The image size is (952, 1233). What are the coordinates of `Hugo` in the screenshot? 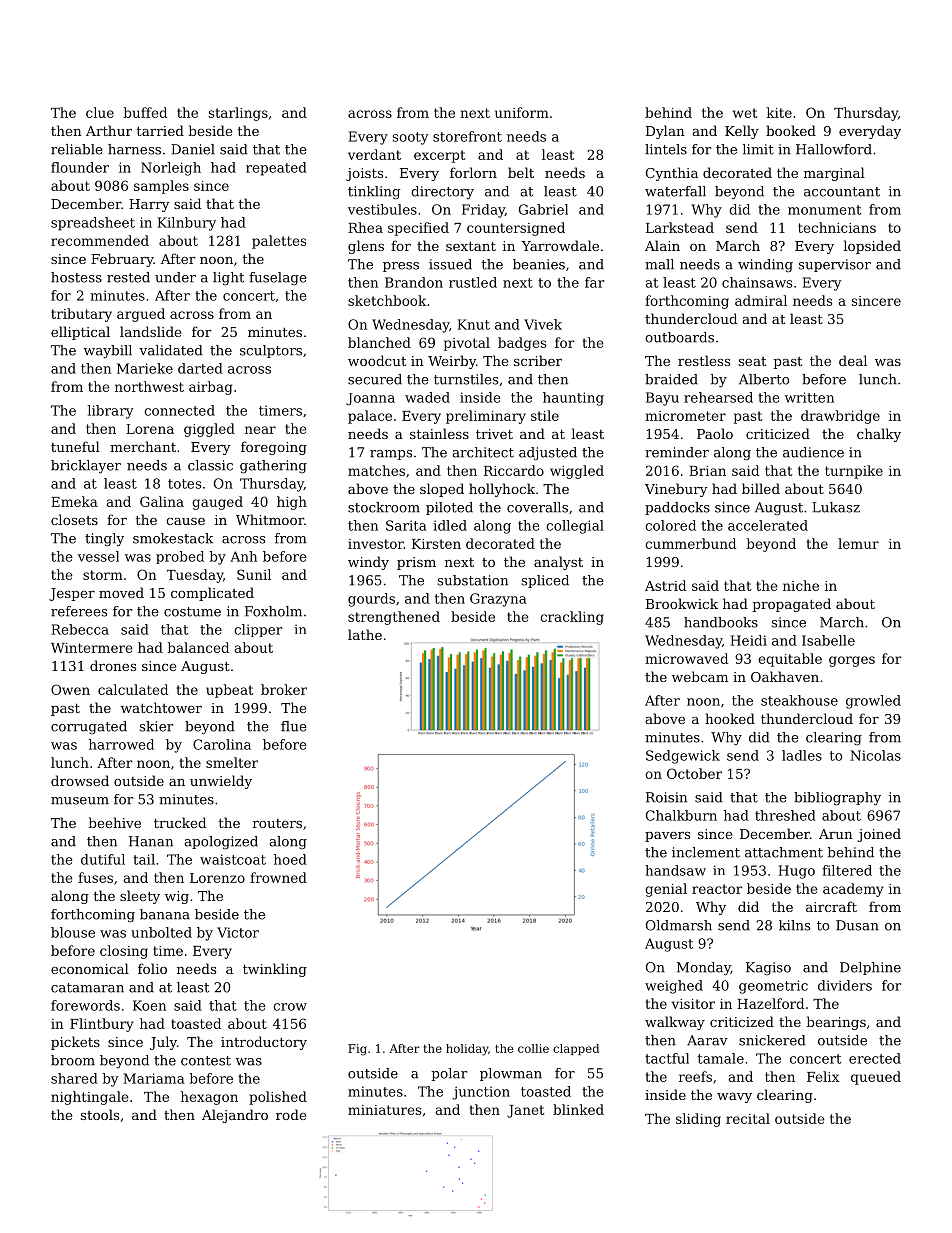 It's located at (796, 872).
